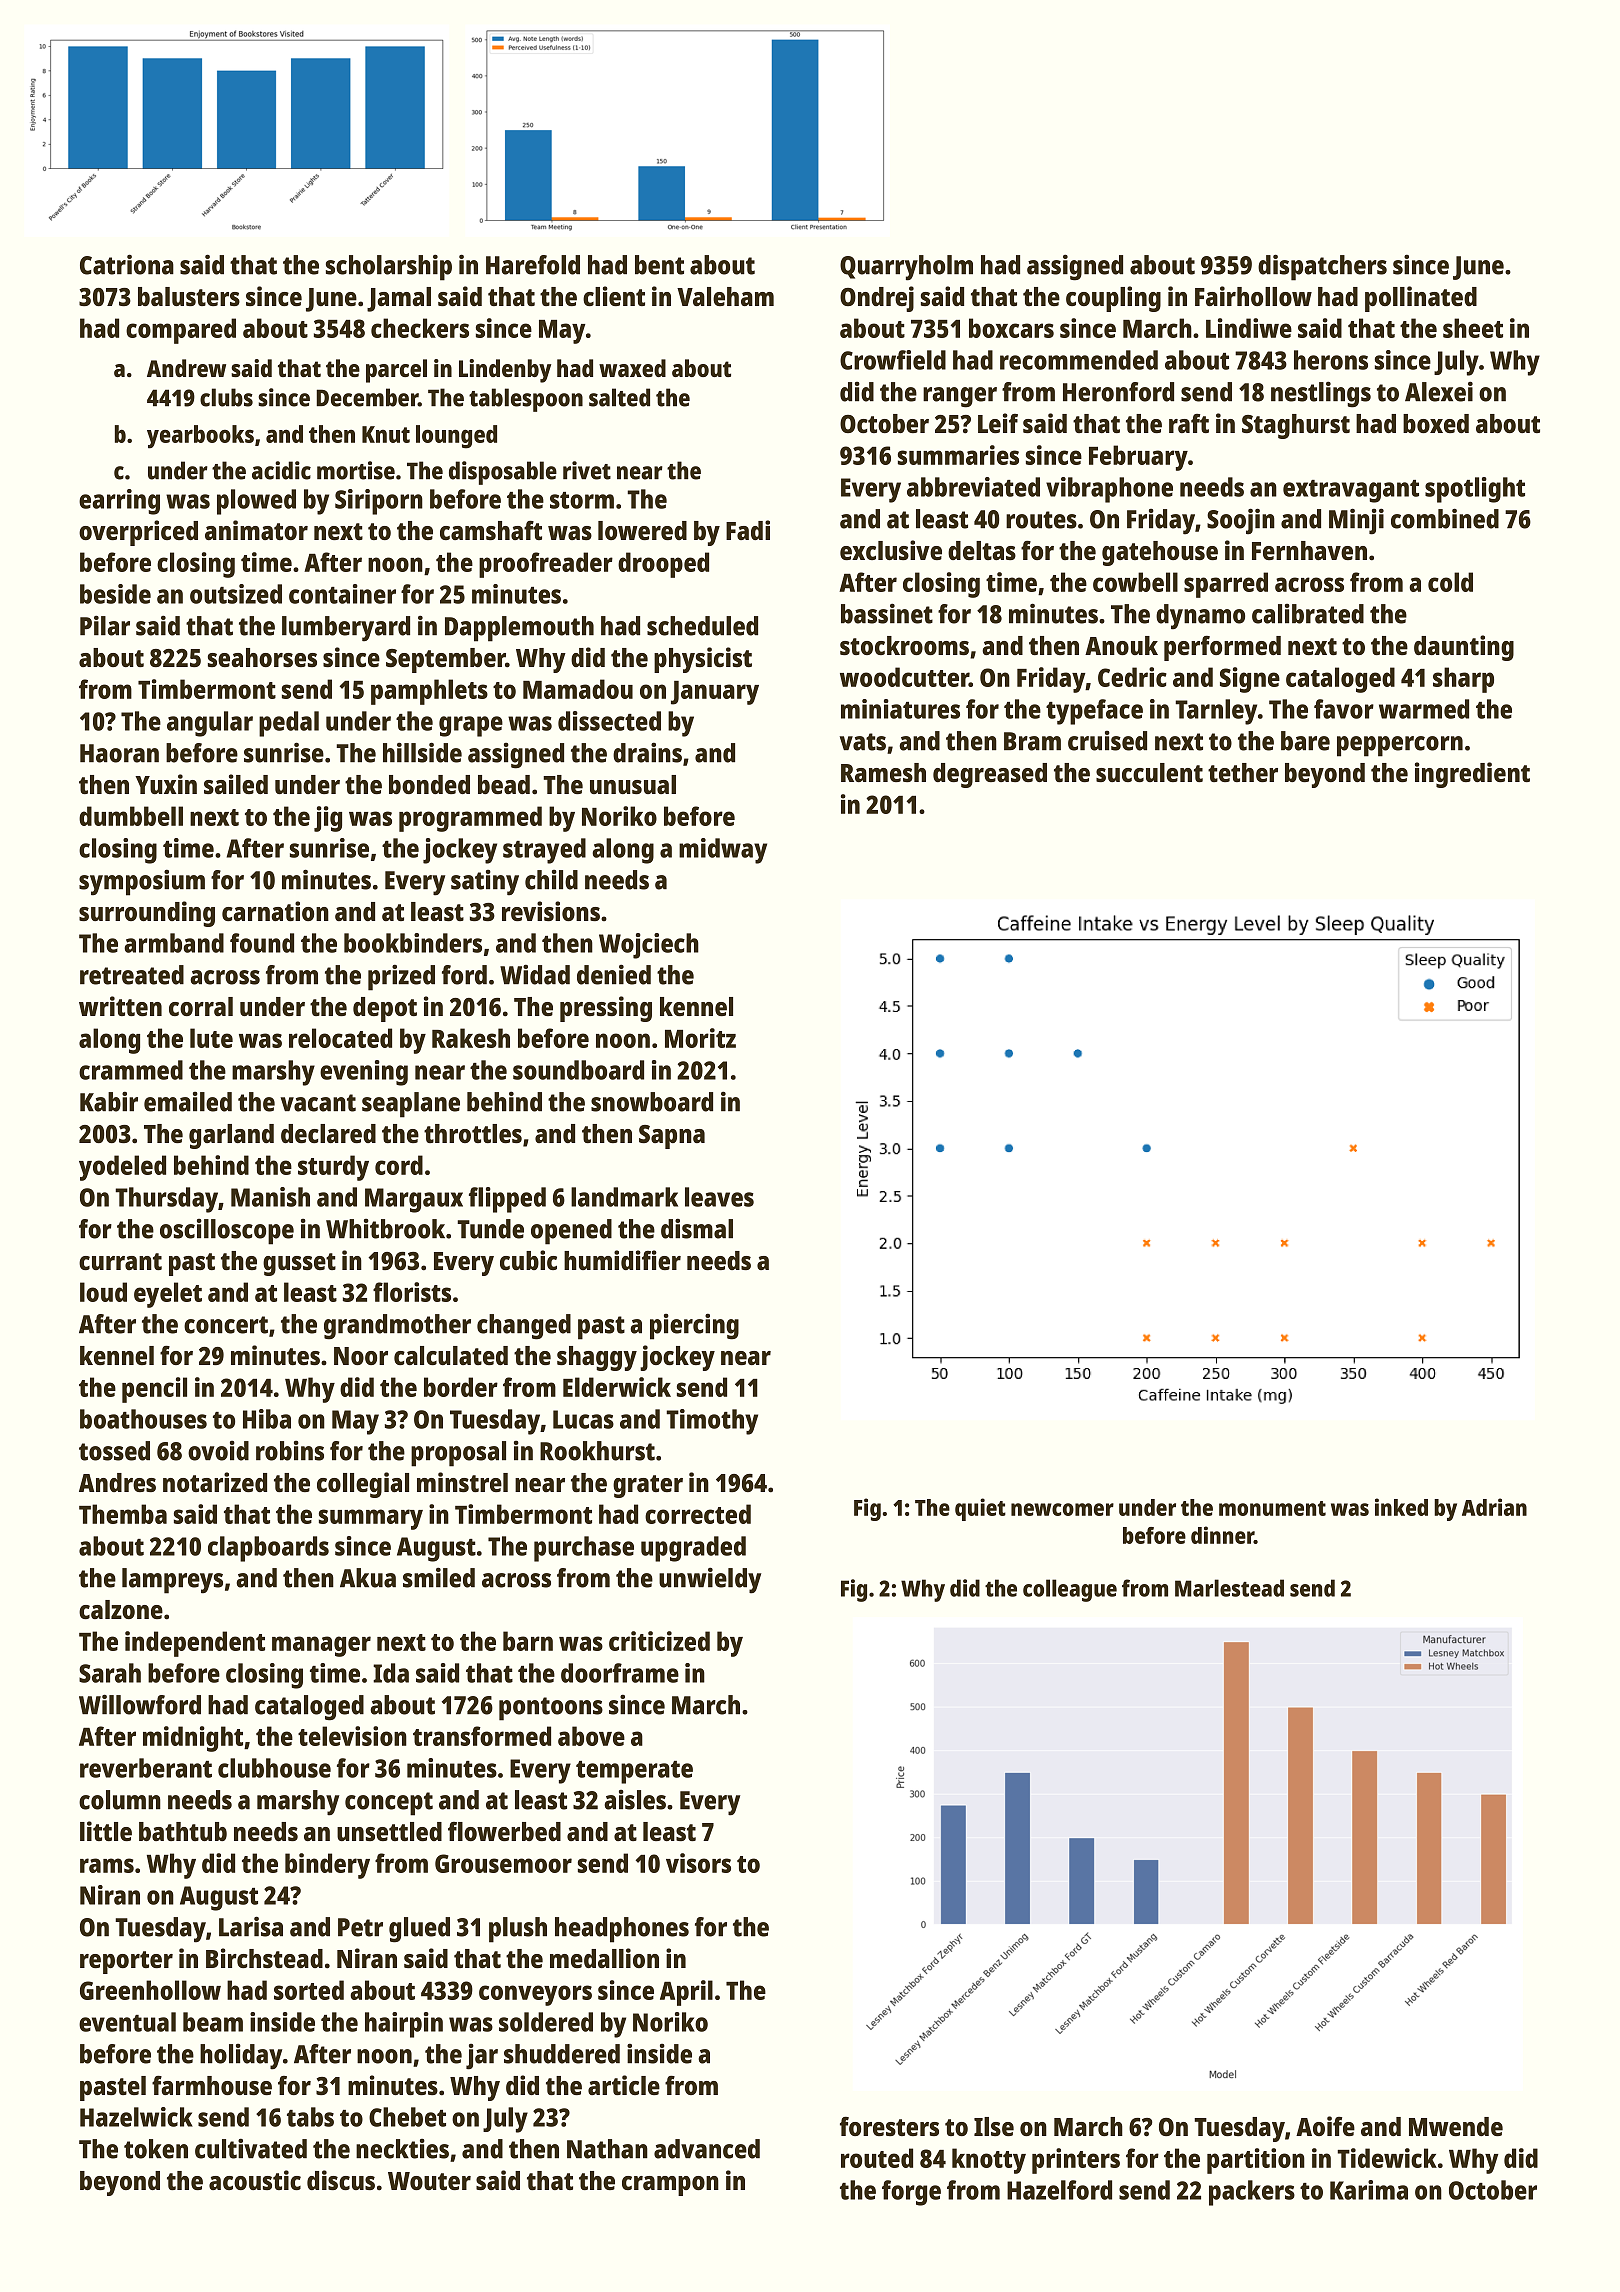 The image size is (1620, 2292). What do you see at coordinates (119, 502) in the page?
I see `earring` at bounding box center [119, 502].
